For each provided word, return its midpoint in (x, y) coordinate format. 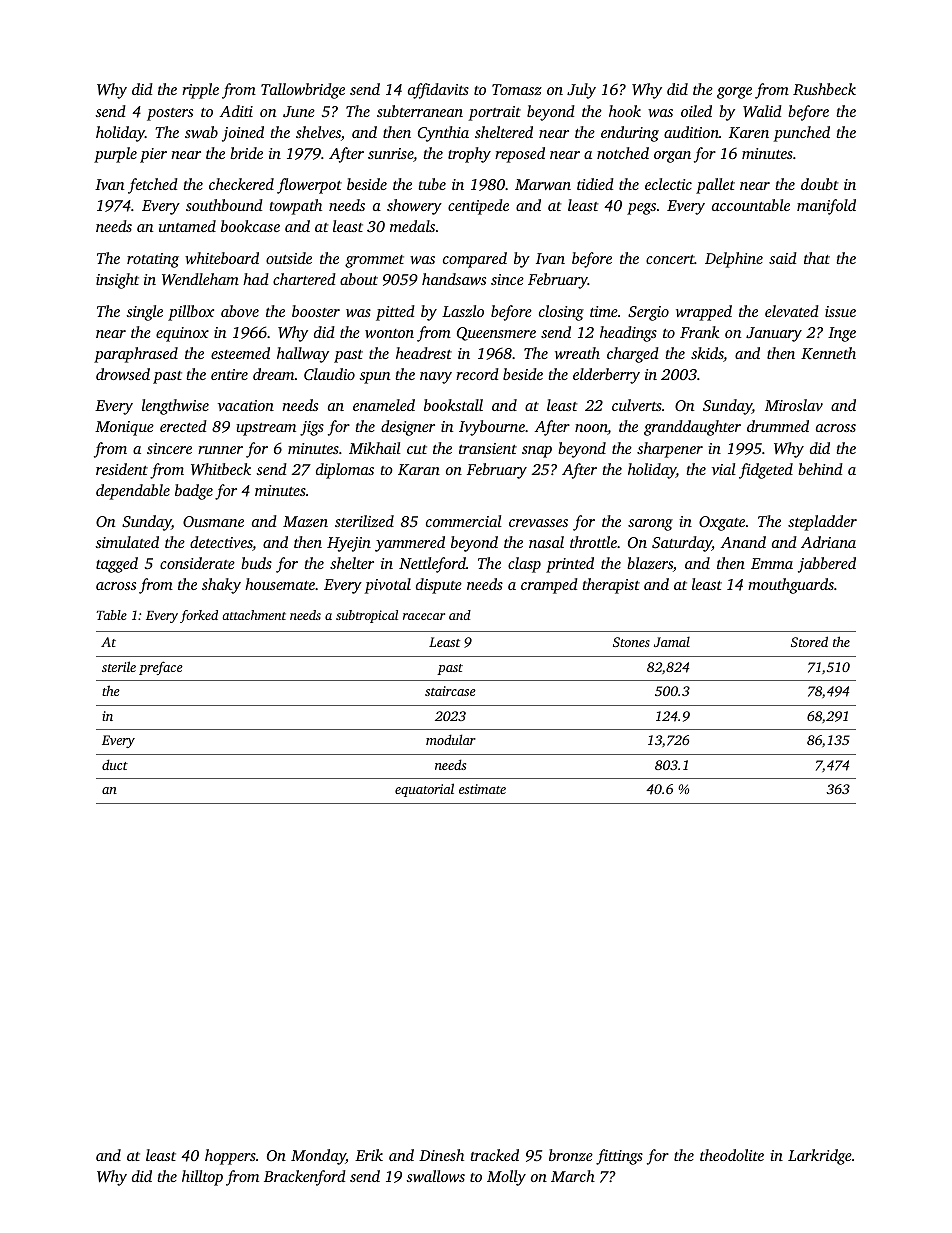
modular (451, 739)
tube (432, 184)
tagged (117, 565)
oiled (696, 111)
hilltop (202, 1178)
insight (117, 281)
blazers (650, 563)
